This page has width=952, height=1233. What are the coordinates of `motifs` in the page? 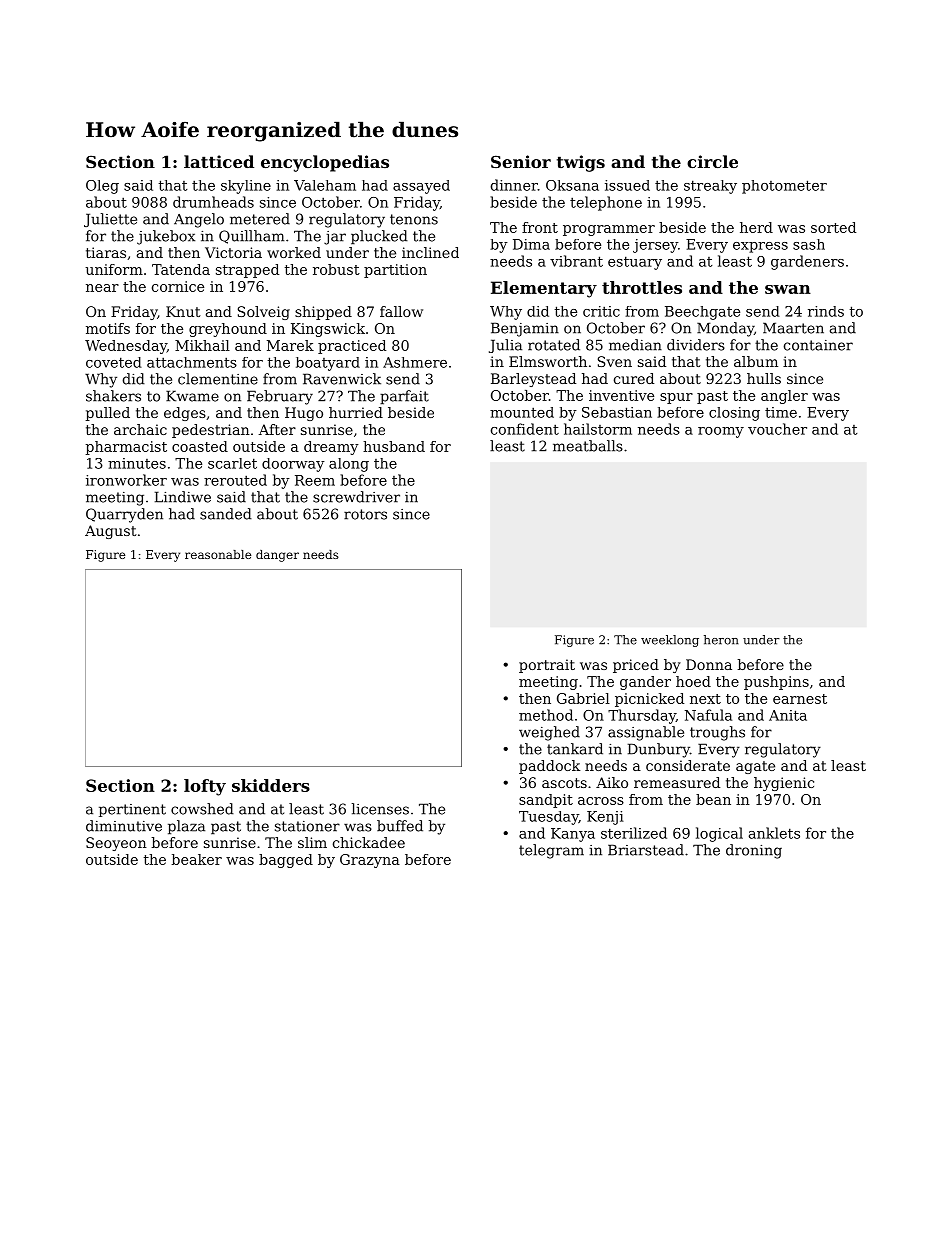 It's located at (108, 328).
